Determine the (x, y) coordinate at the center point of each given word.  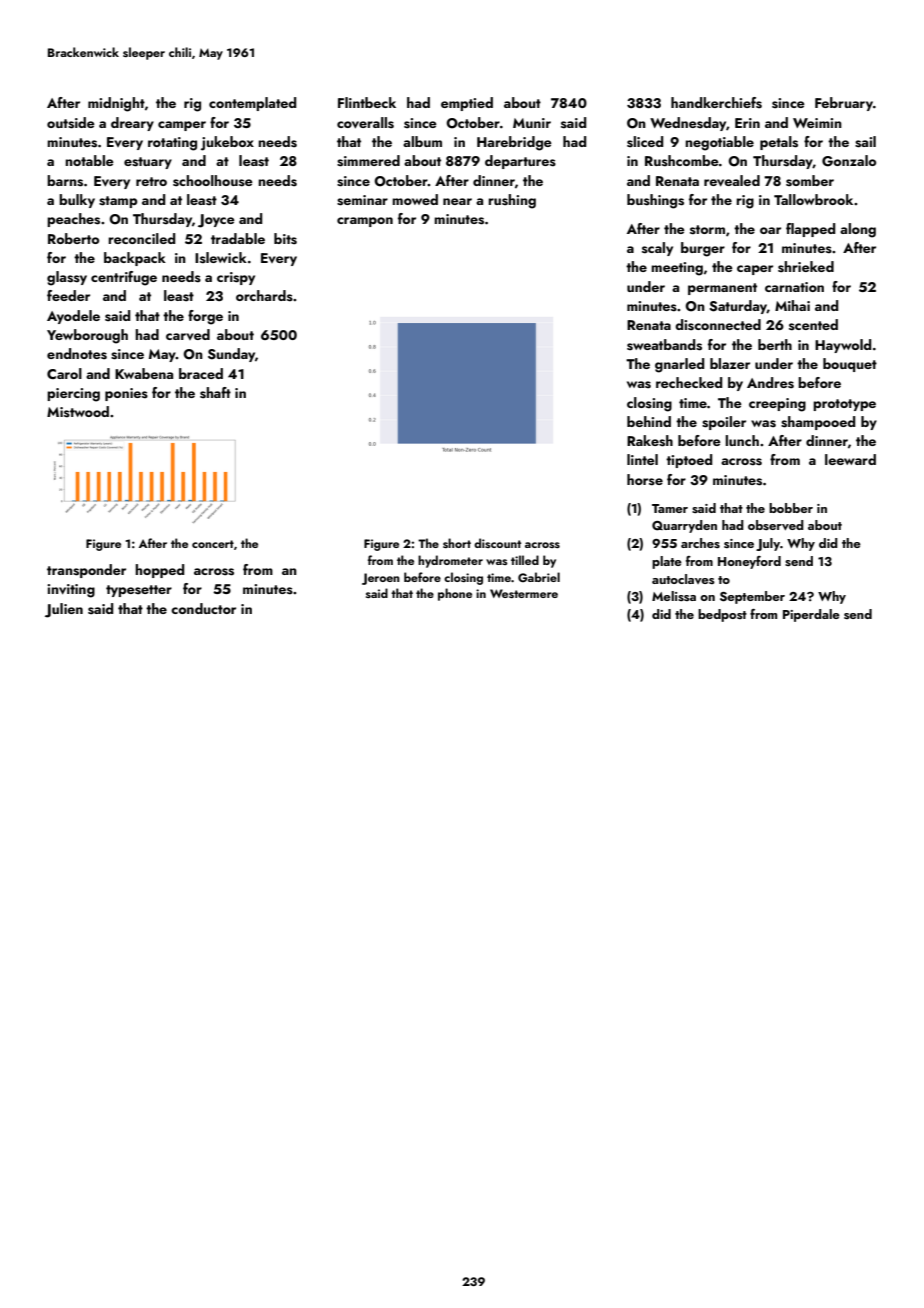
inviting (71, 591)
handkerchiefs (716, 103)
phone (455, 594)
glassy (67, 278)
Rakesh (650, 441)
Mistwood (78, 412)
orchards (264, 296)
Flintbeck (367, 102)
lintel (642, 459)
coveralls (365, 123)
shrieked (806, 267)
